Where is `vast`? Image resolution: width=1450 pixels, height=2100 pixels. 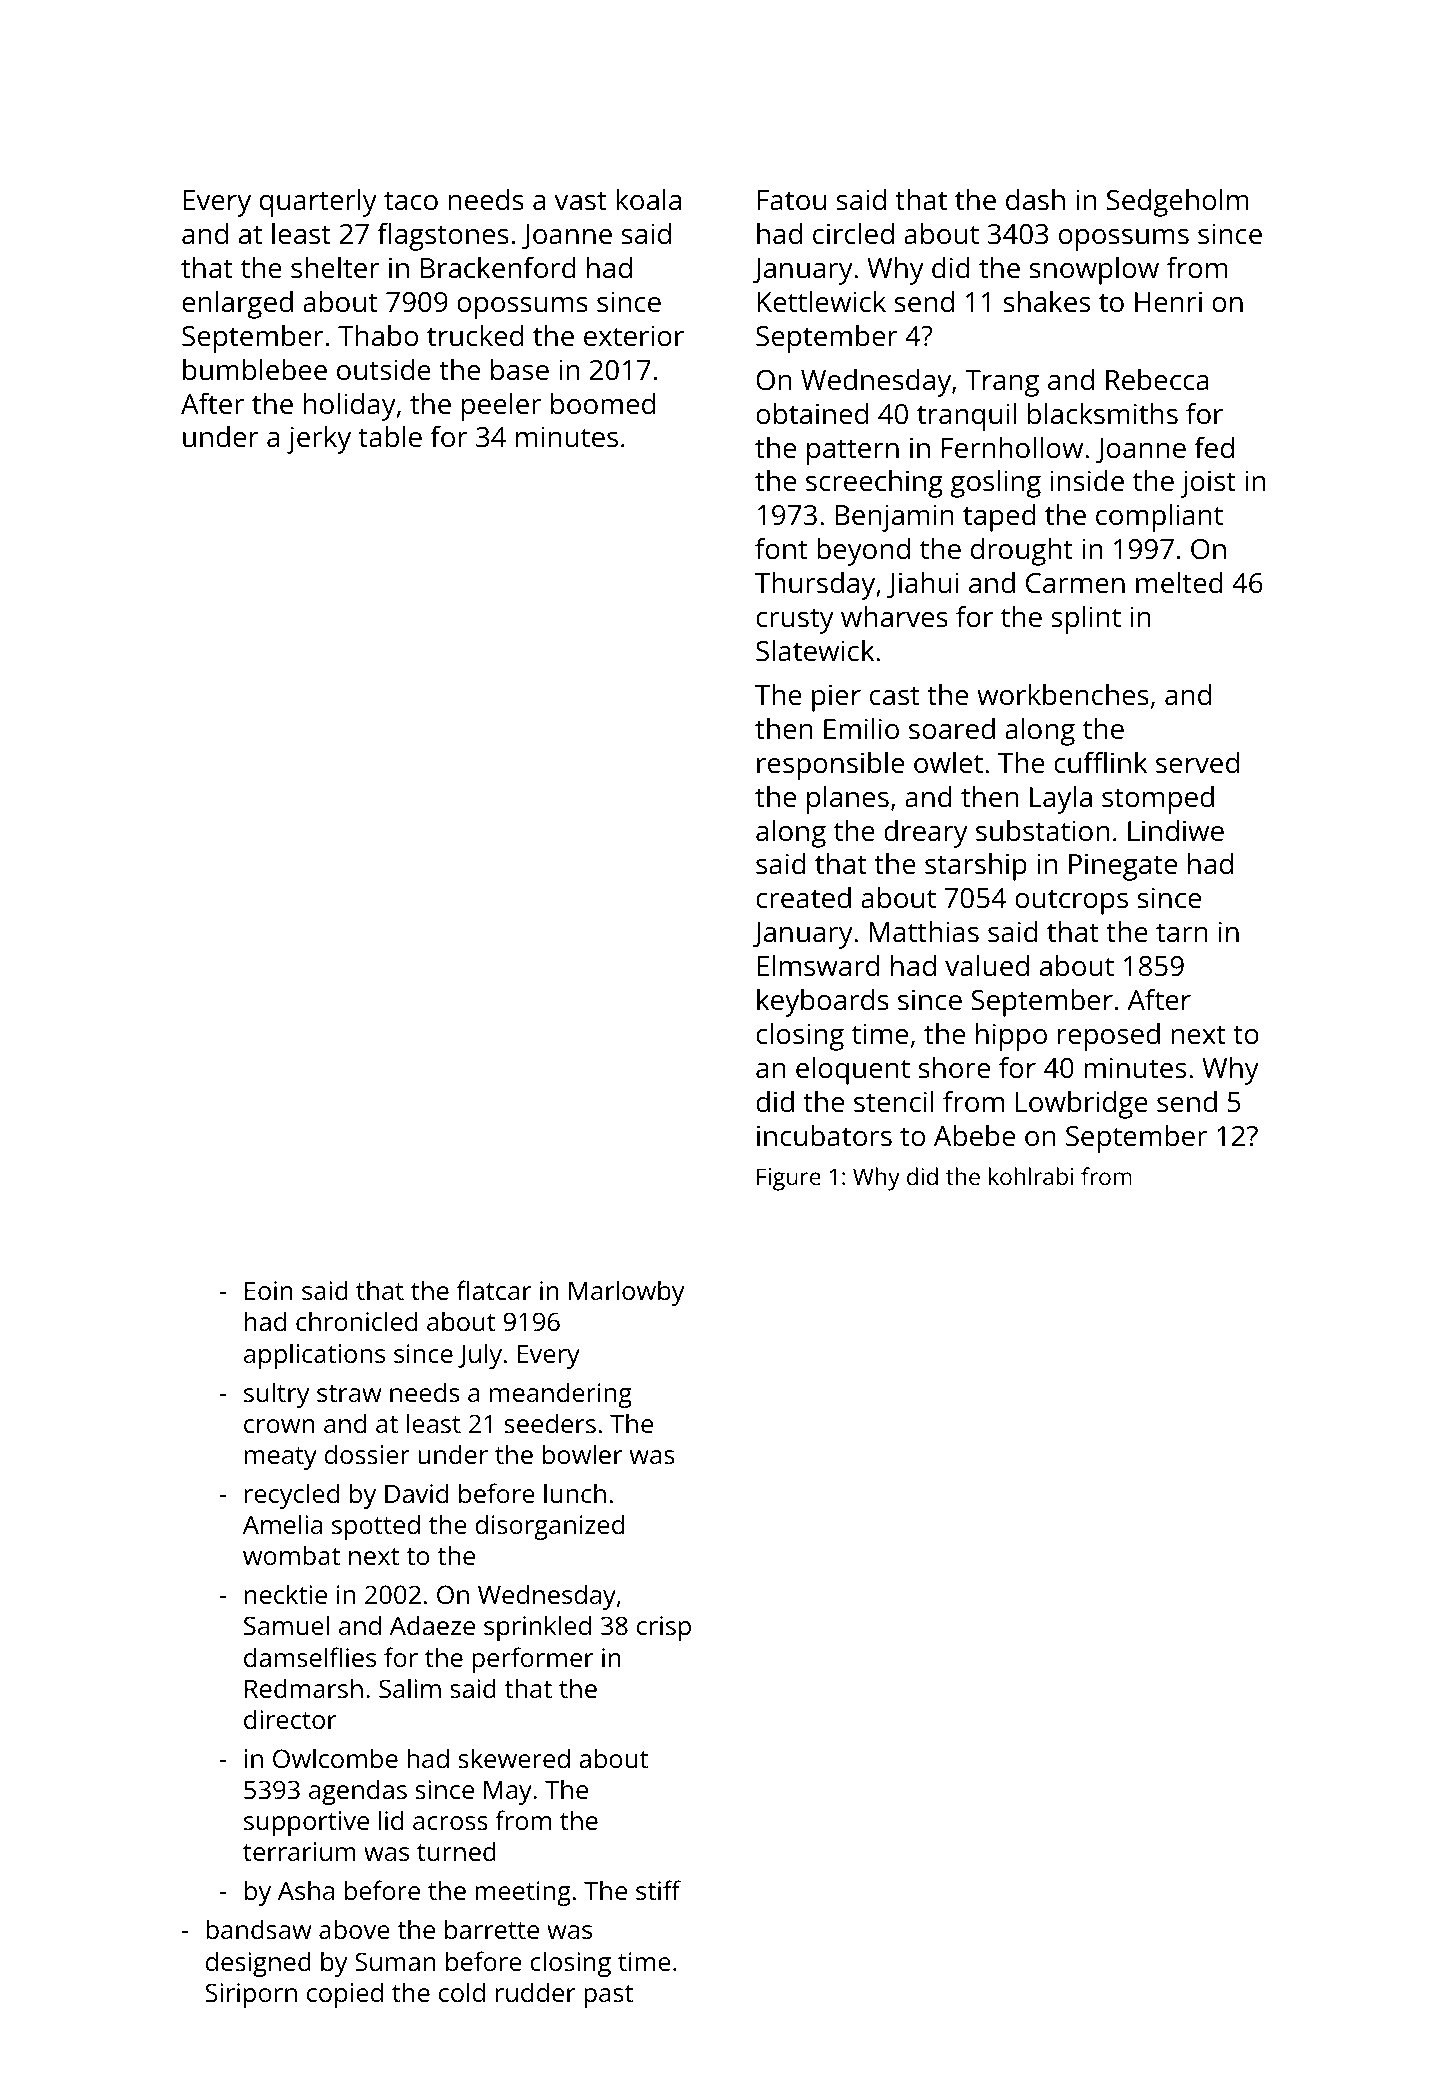 vast is located at coordinates (580, 201).
